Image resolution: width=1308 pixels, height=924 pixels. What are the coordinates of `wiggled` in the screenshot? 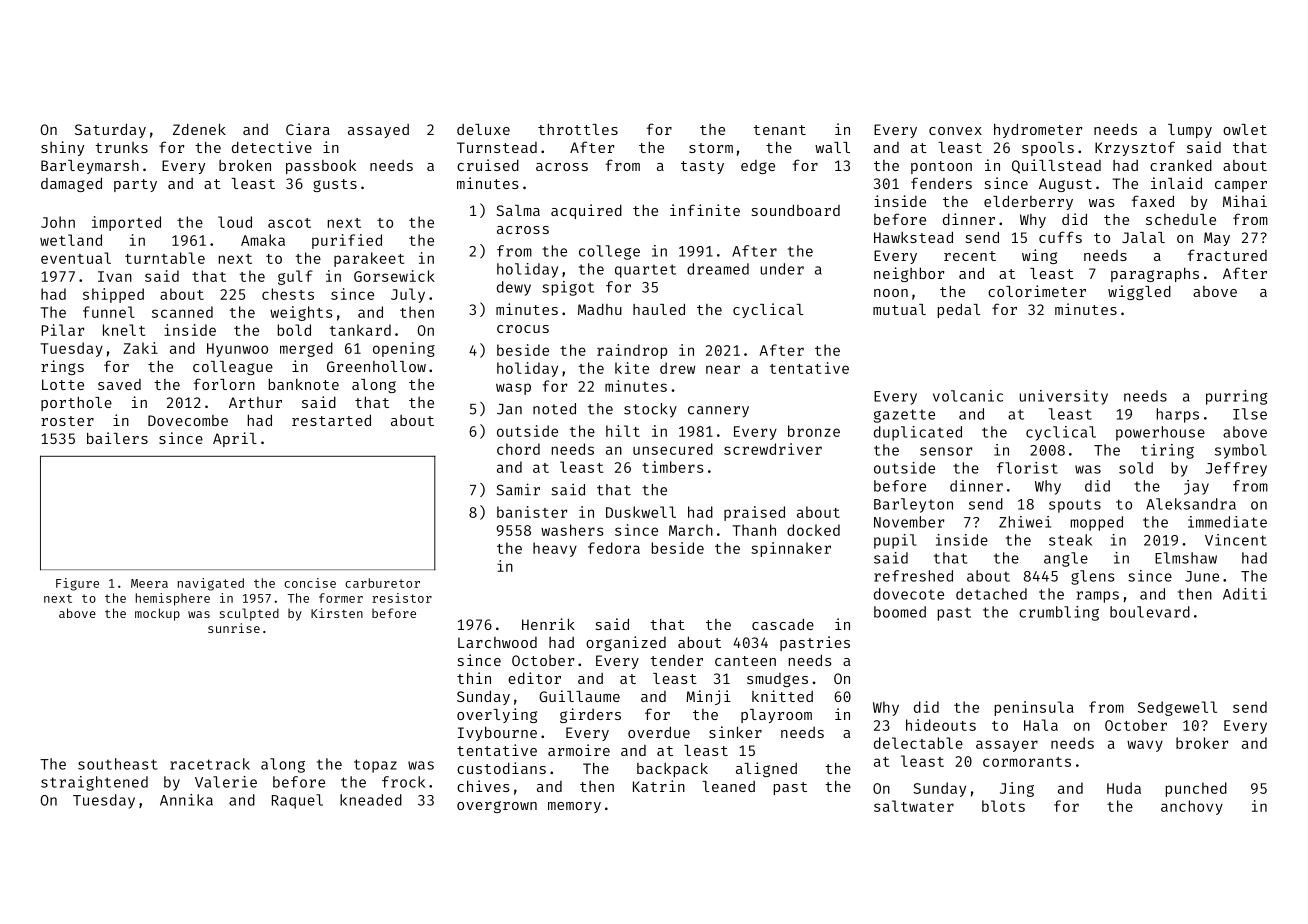 It's located at (1139, 292).
